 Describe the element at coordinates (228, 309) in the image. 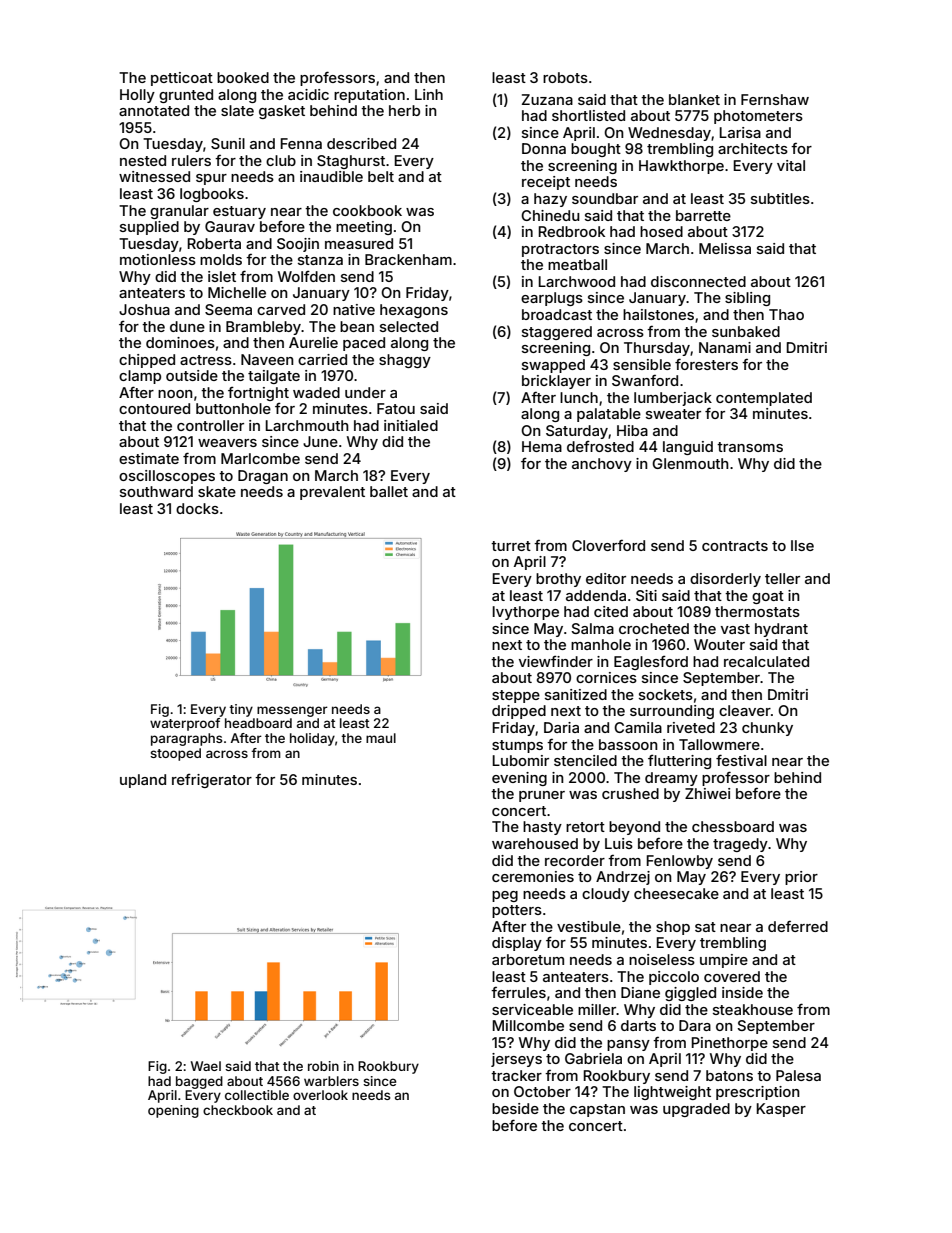

I see `Seema` at that location.
